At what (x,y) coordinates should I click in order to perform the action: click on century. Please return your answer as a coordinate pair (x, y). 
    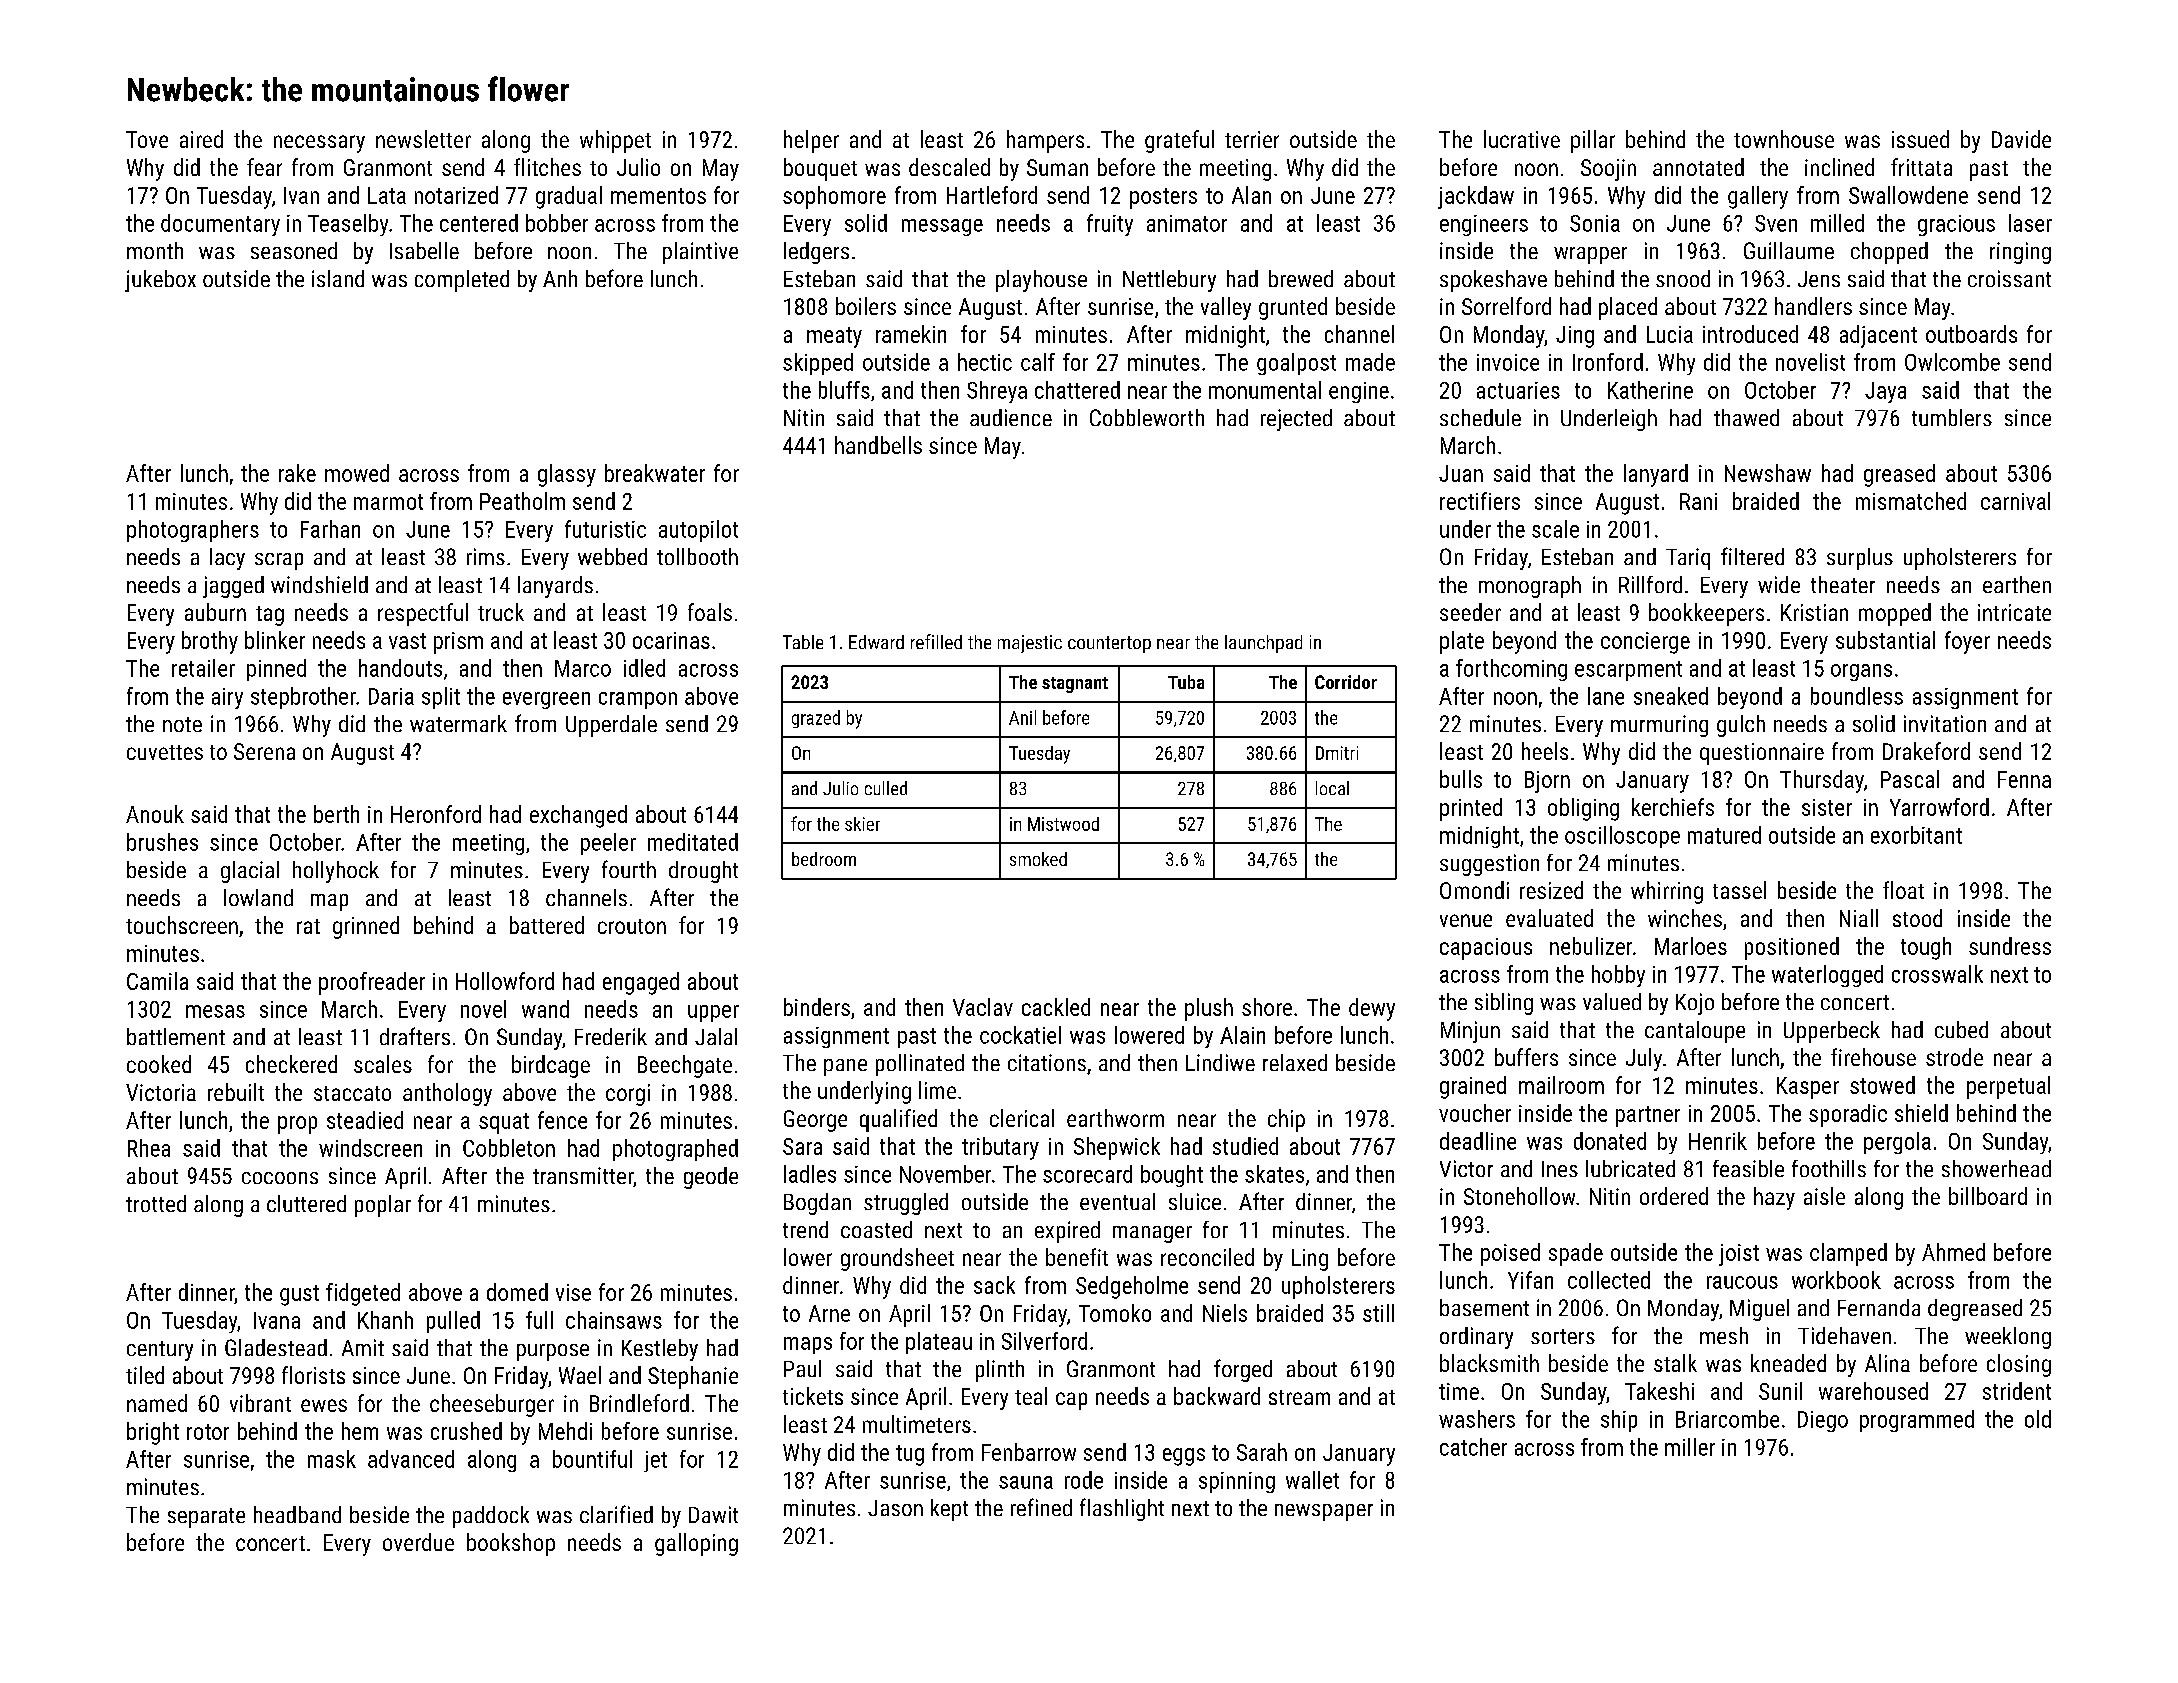
    Looking at the image, I should click on (160, 1351).
